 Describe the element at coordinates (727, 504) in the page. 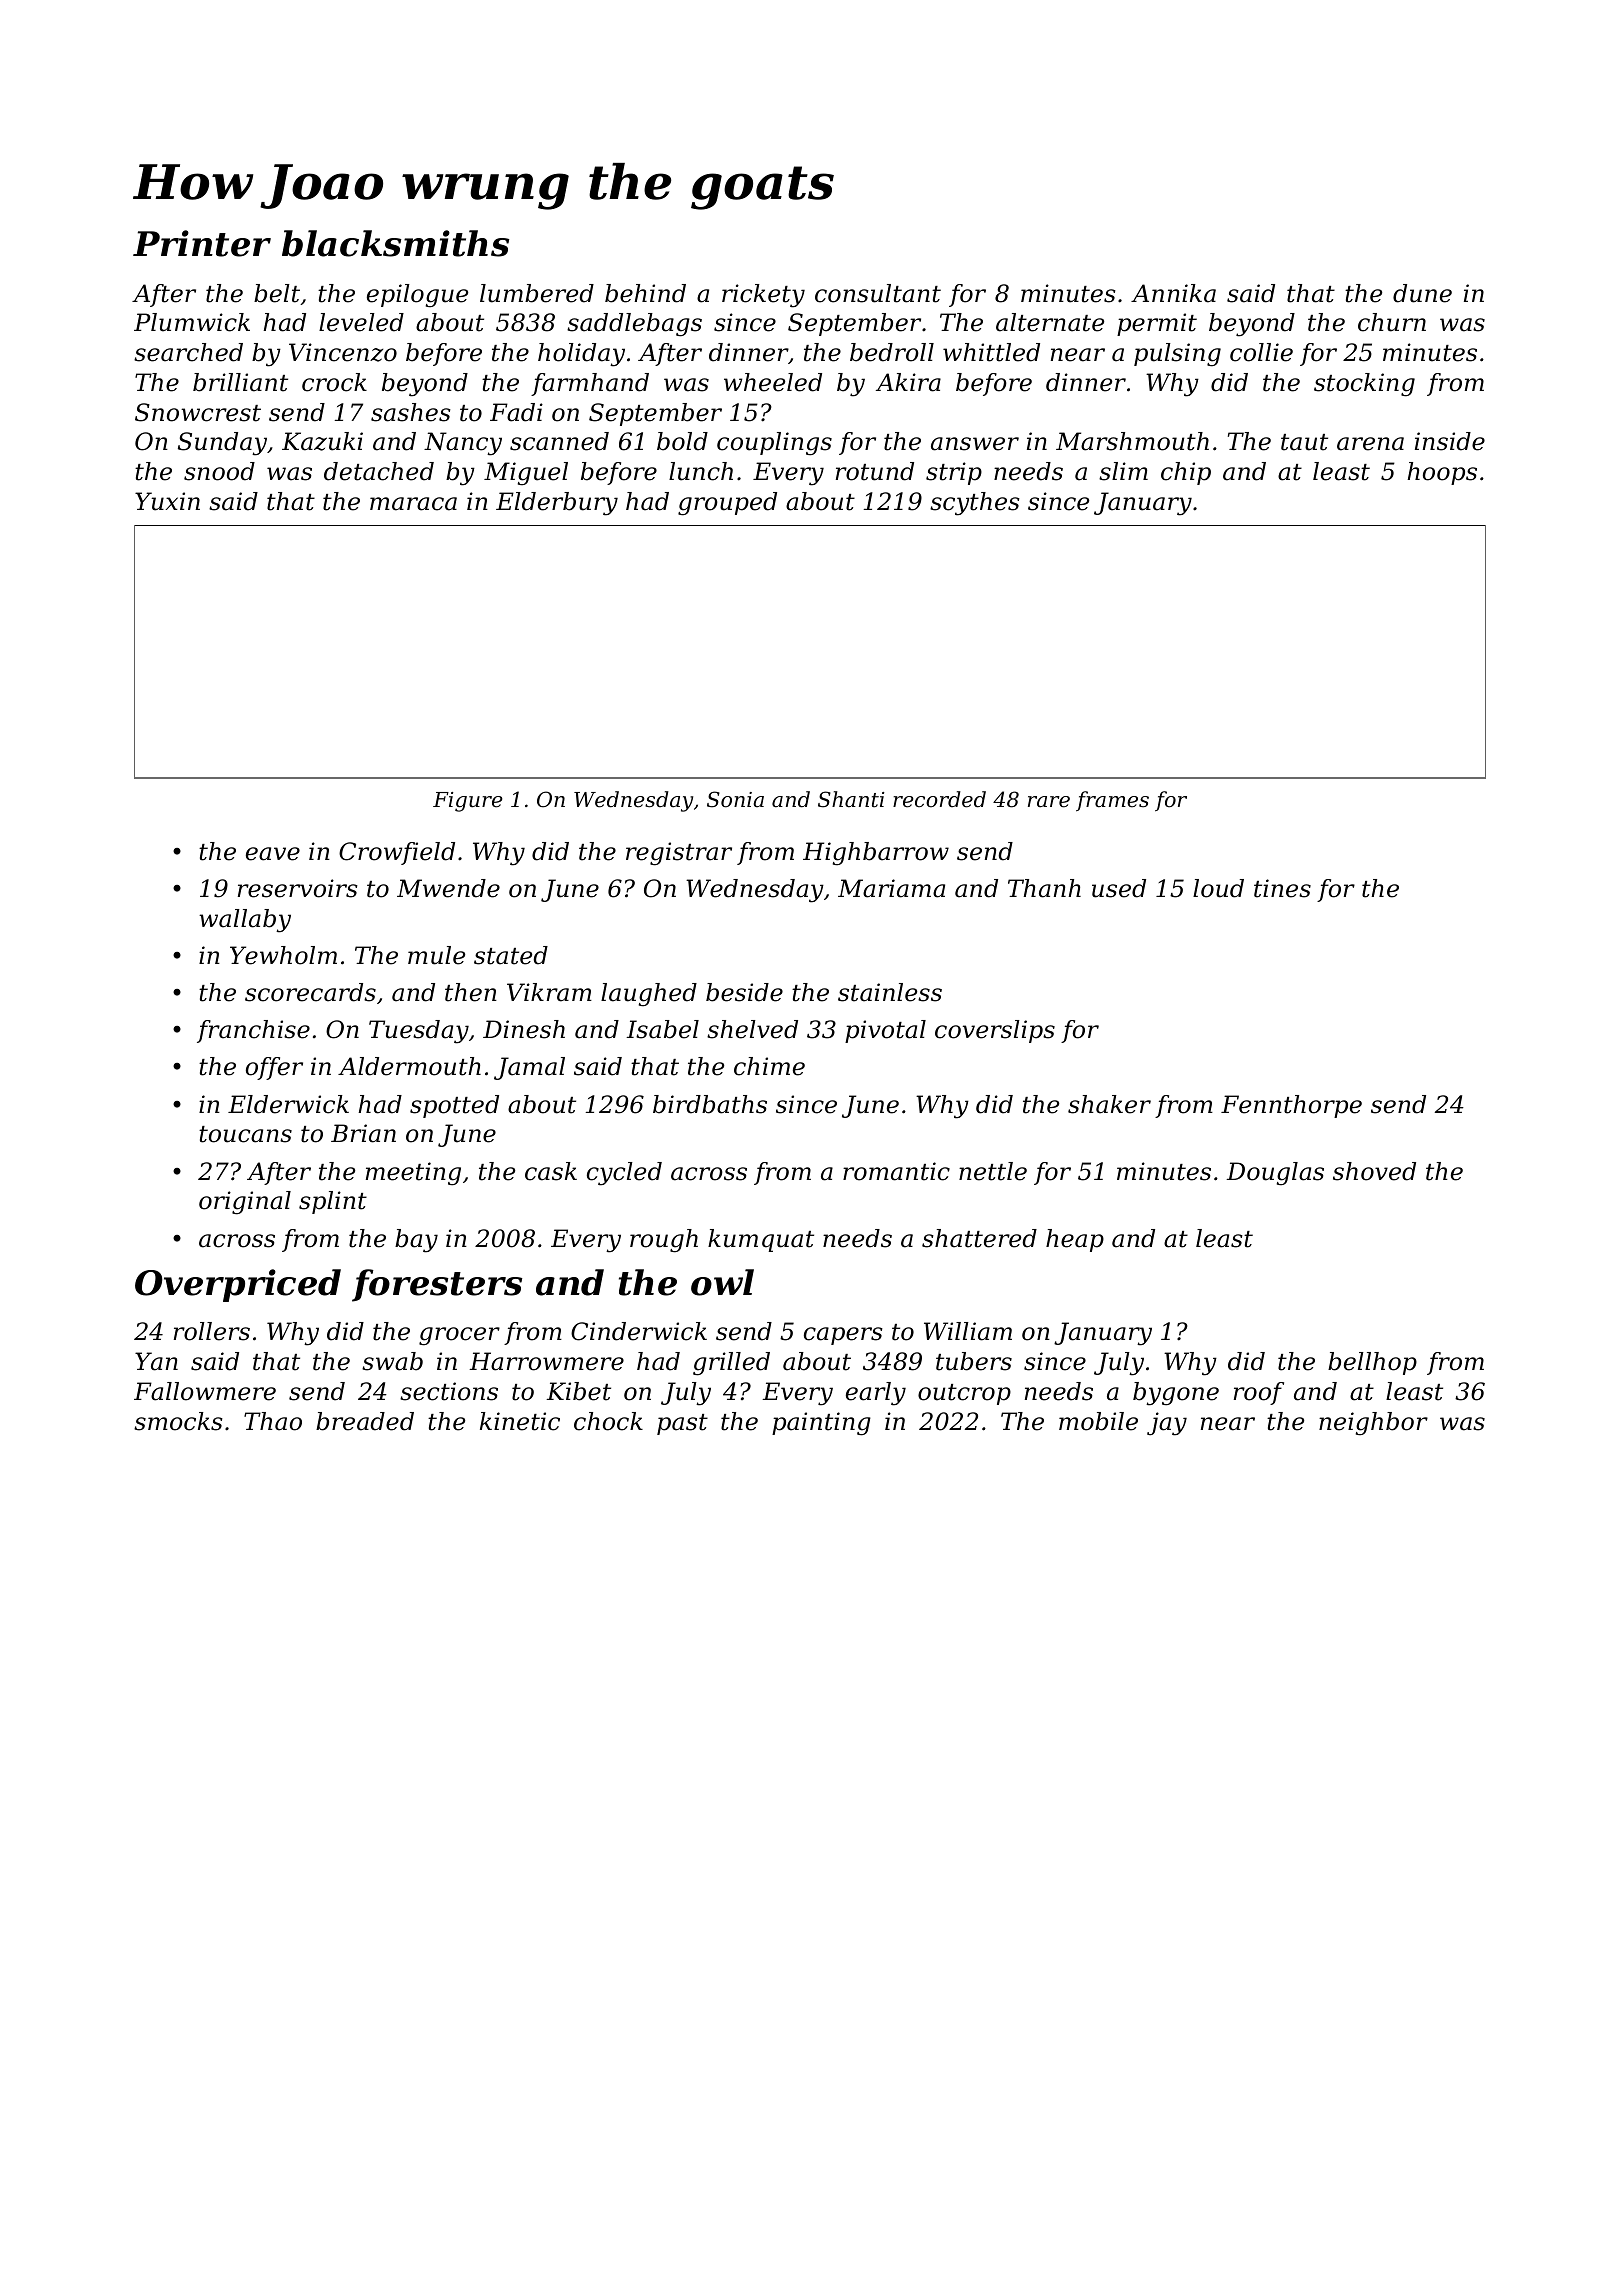

I see `grouped` at that location.
